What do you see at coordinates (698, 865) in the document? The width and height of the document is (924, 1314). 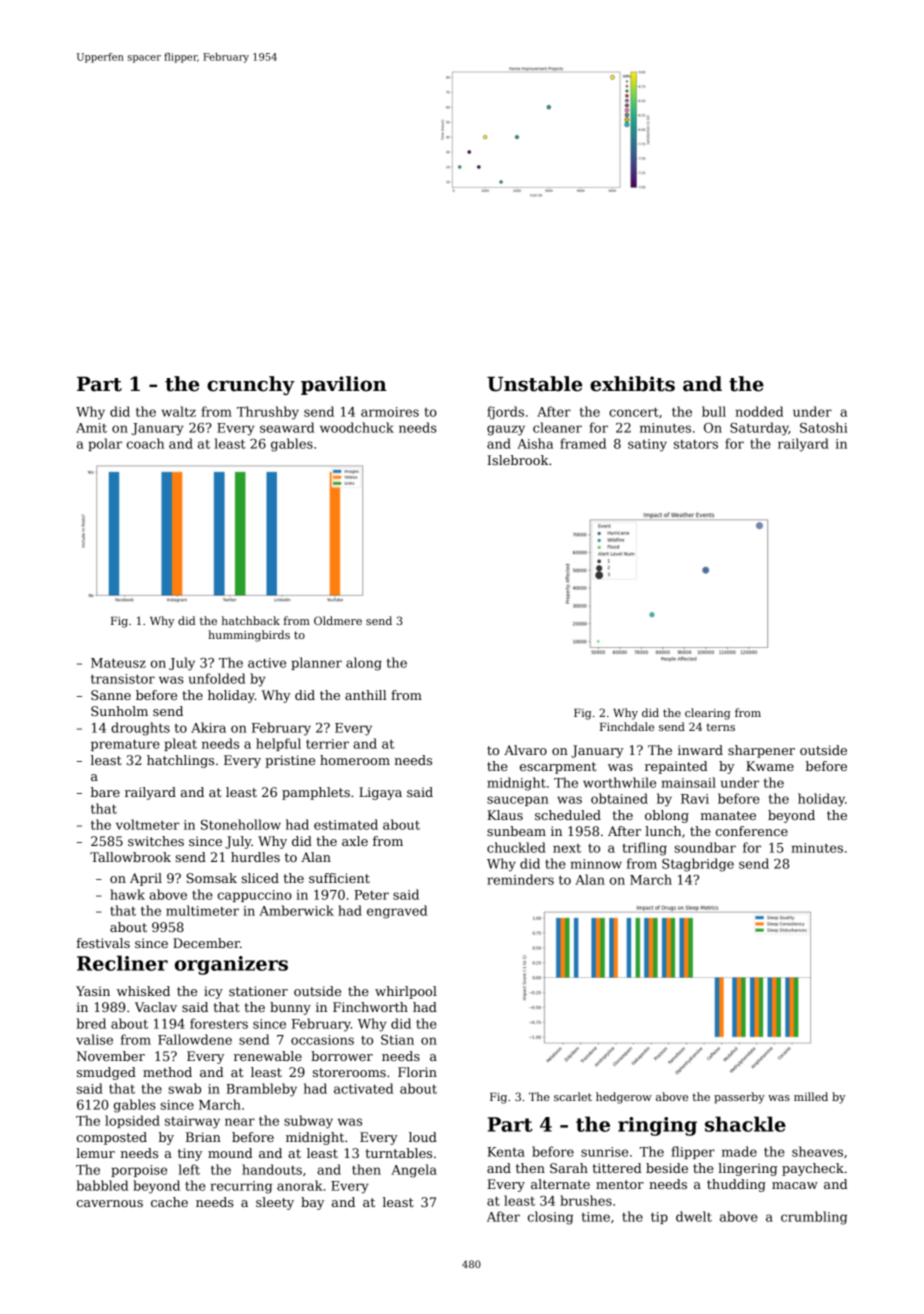 I see `Stagbridge` at bounding box center [698, 865].
